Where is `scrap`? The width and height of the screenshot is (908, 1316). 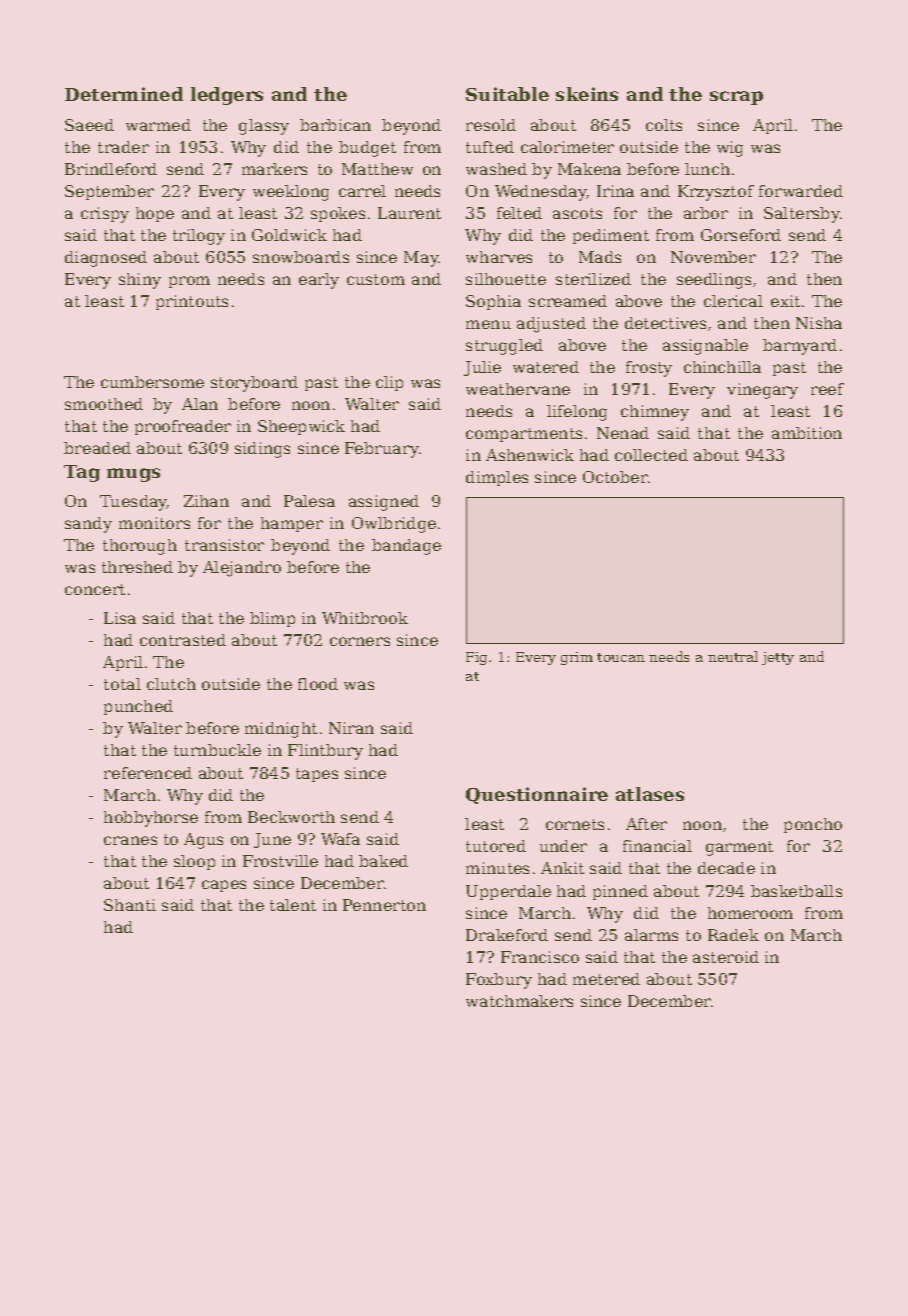 scrap is located at coordinates (736, 98).
